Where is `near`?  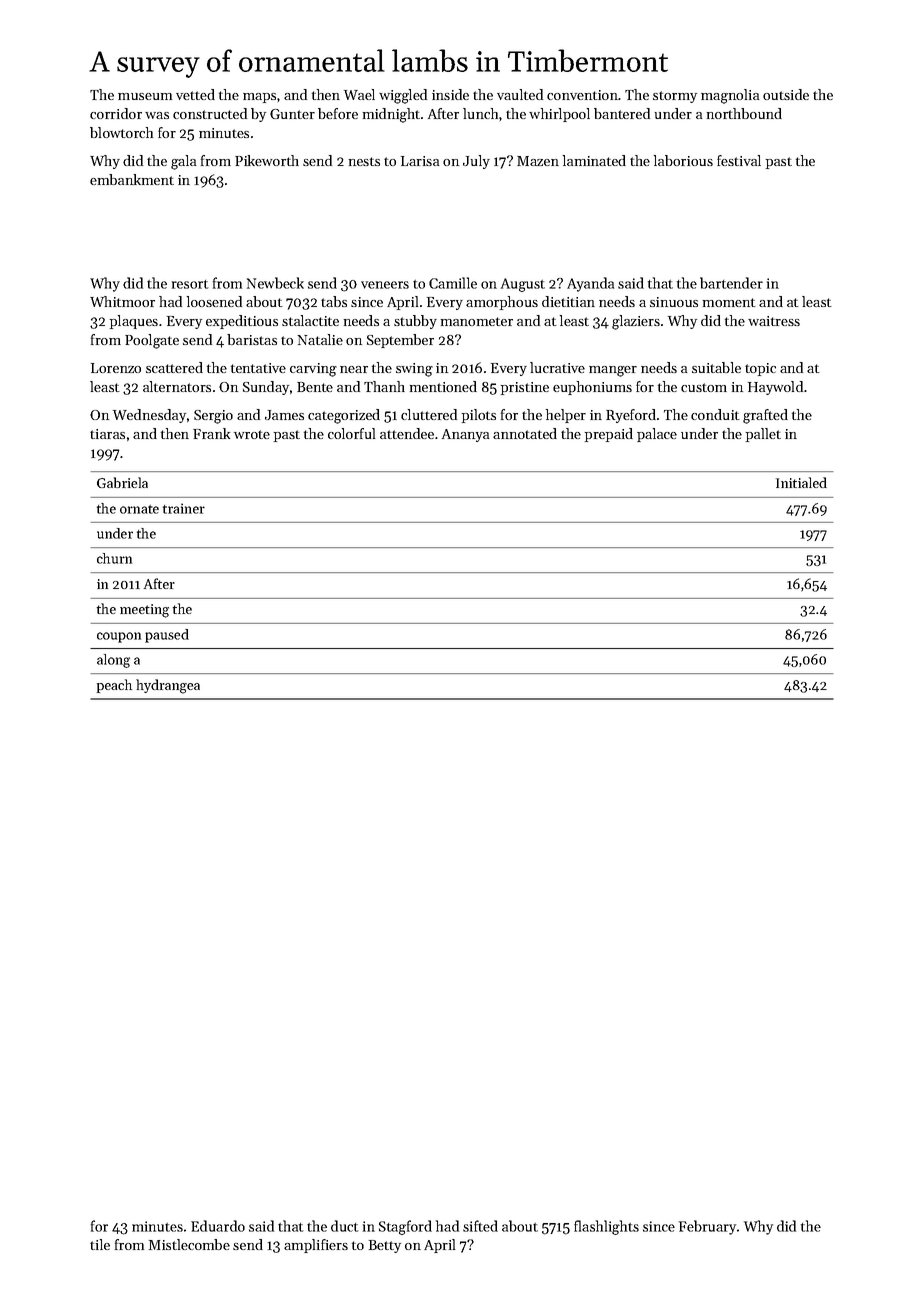 near is located at coordinates (354, 369).
